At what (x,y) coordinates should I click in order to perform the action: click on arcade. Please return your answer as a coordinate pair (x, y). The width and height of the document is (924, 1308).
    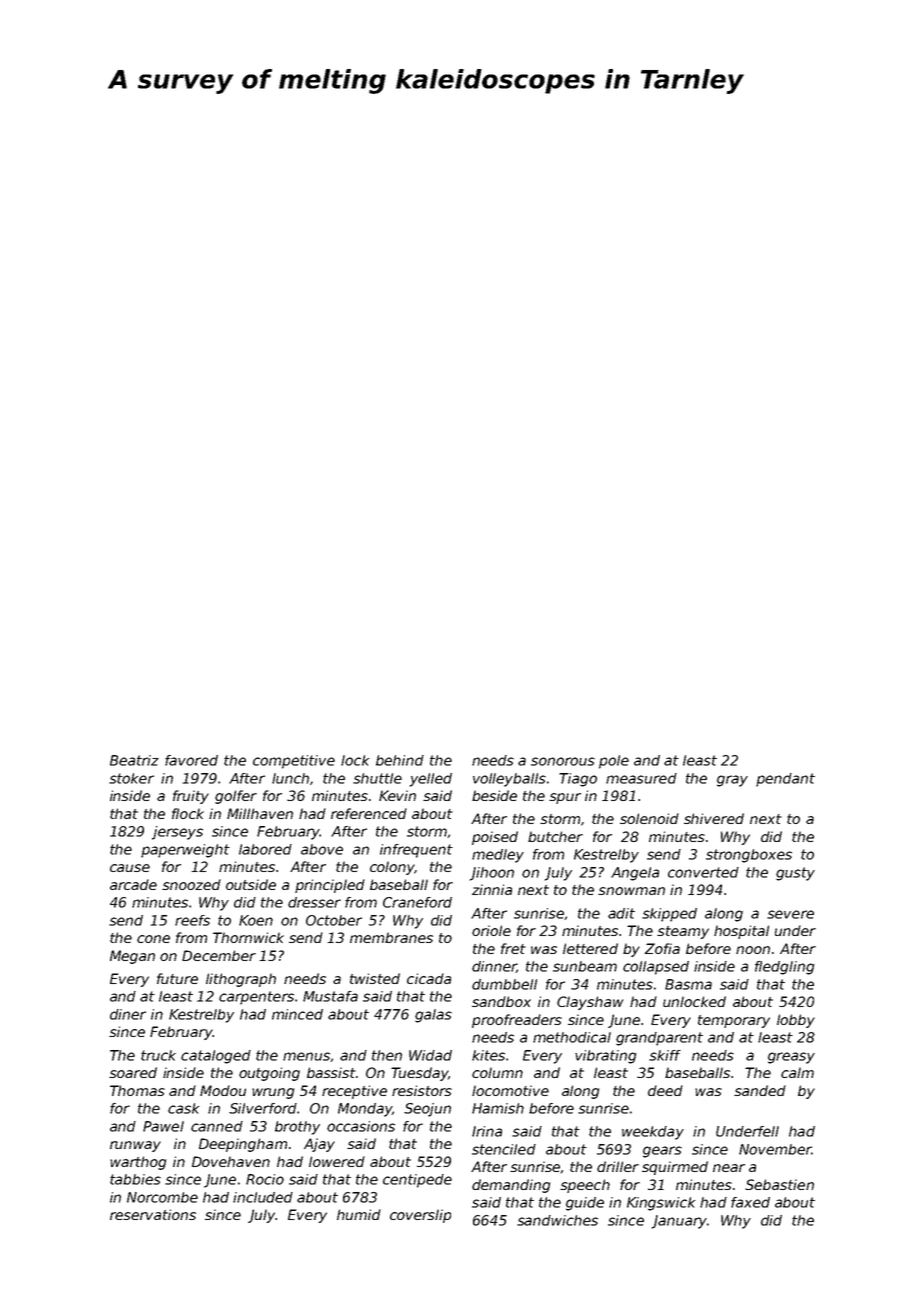
    Looking at the image, I should click on (133, 884).
